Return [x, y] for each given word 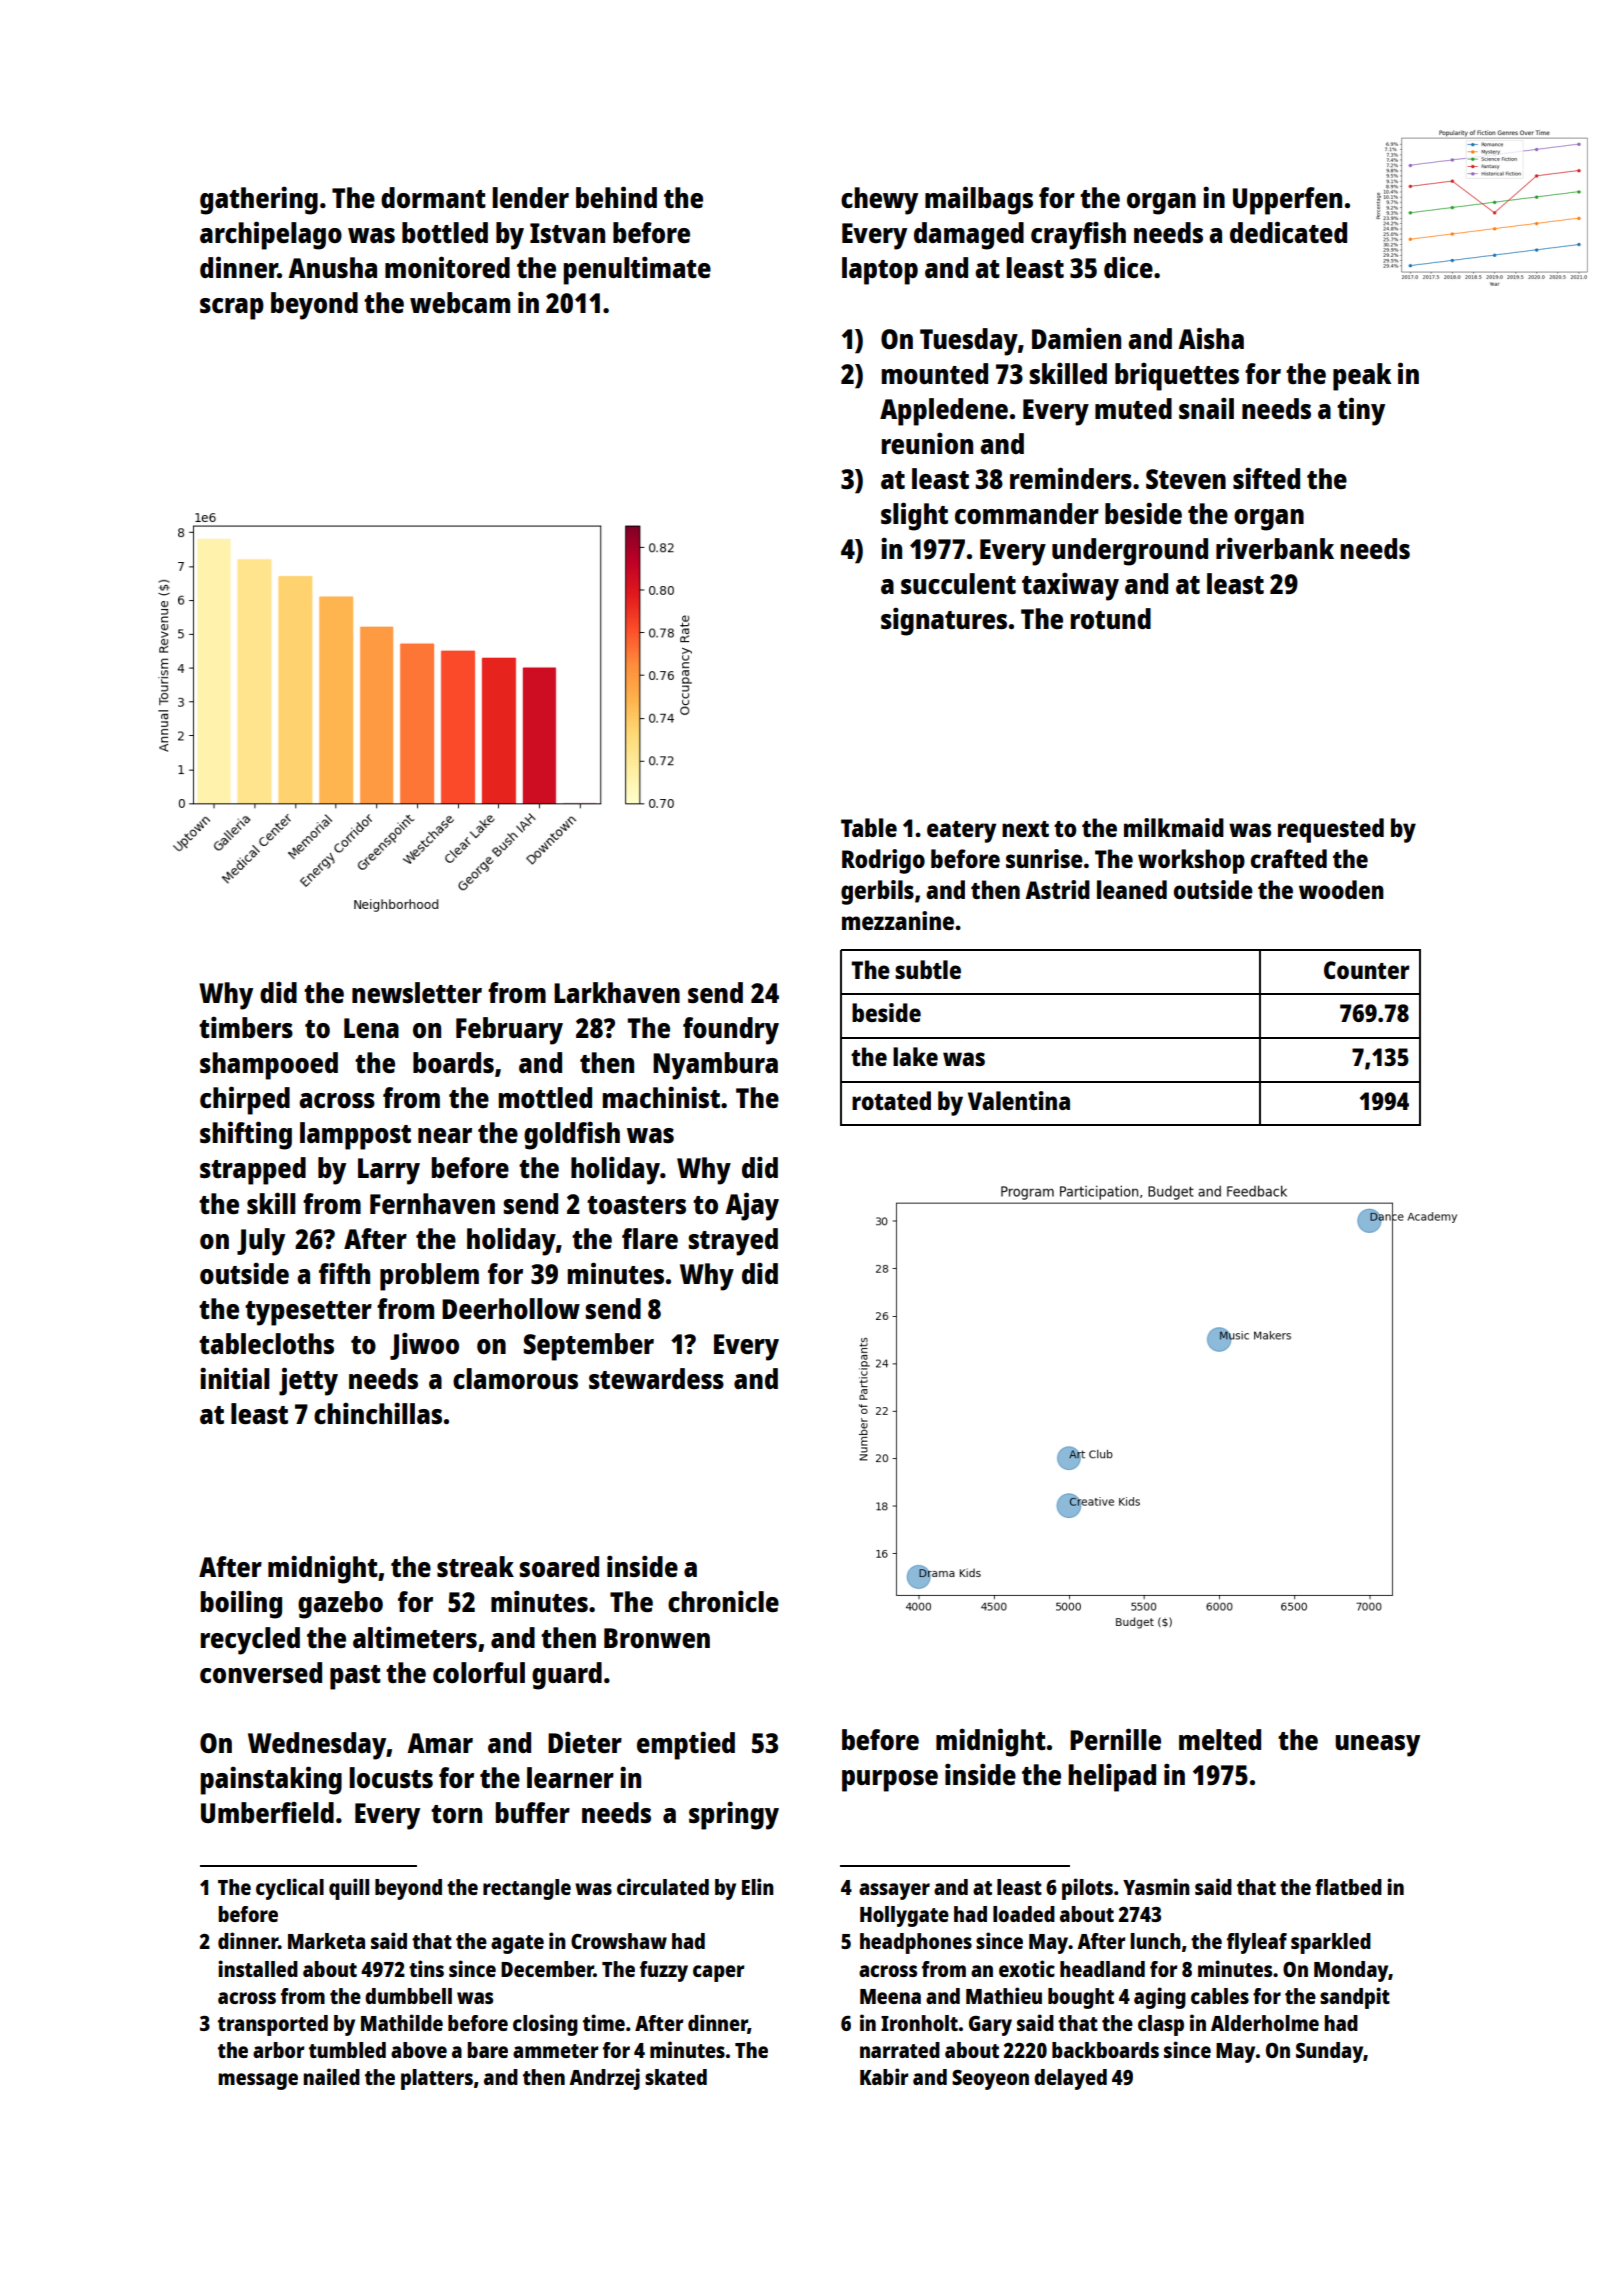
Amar [440, 1743]
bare [487, 2050]
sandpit [1355, 1998]
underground [1130, 552]
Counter [1366, 970]
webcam [460, 302]
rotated [891, 1100]
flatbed [1348, 1887]
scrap [232, 309]
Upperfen [1287, 201]
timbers [246, 1027]
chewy [879, 201]
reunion [927, 443]
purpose [890, 1781]
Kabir [884, 2076]
